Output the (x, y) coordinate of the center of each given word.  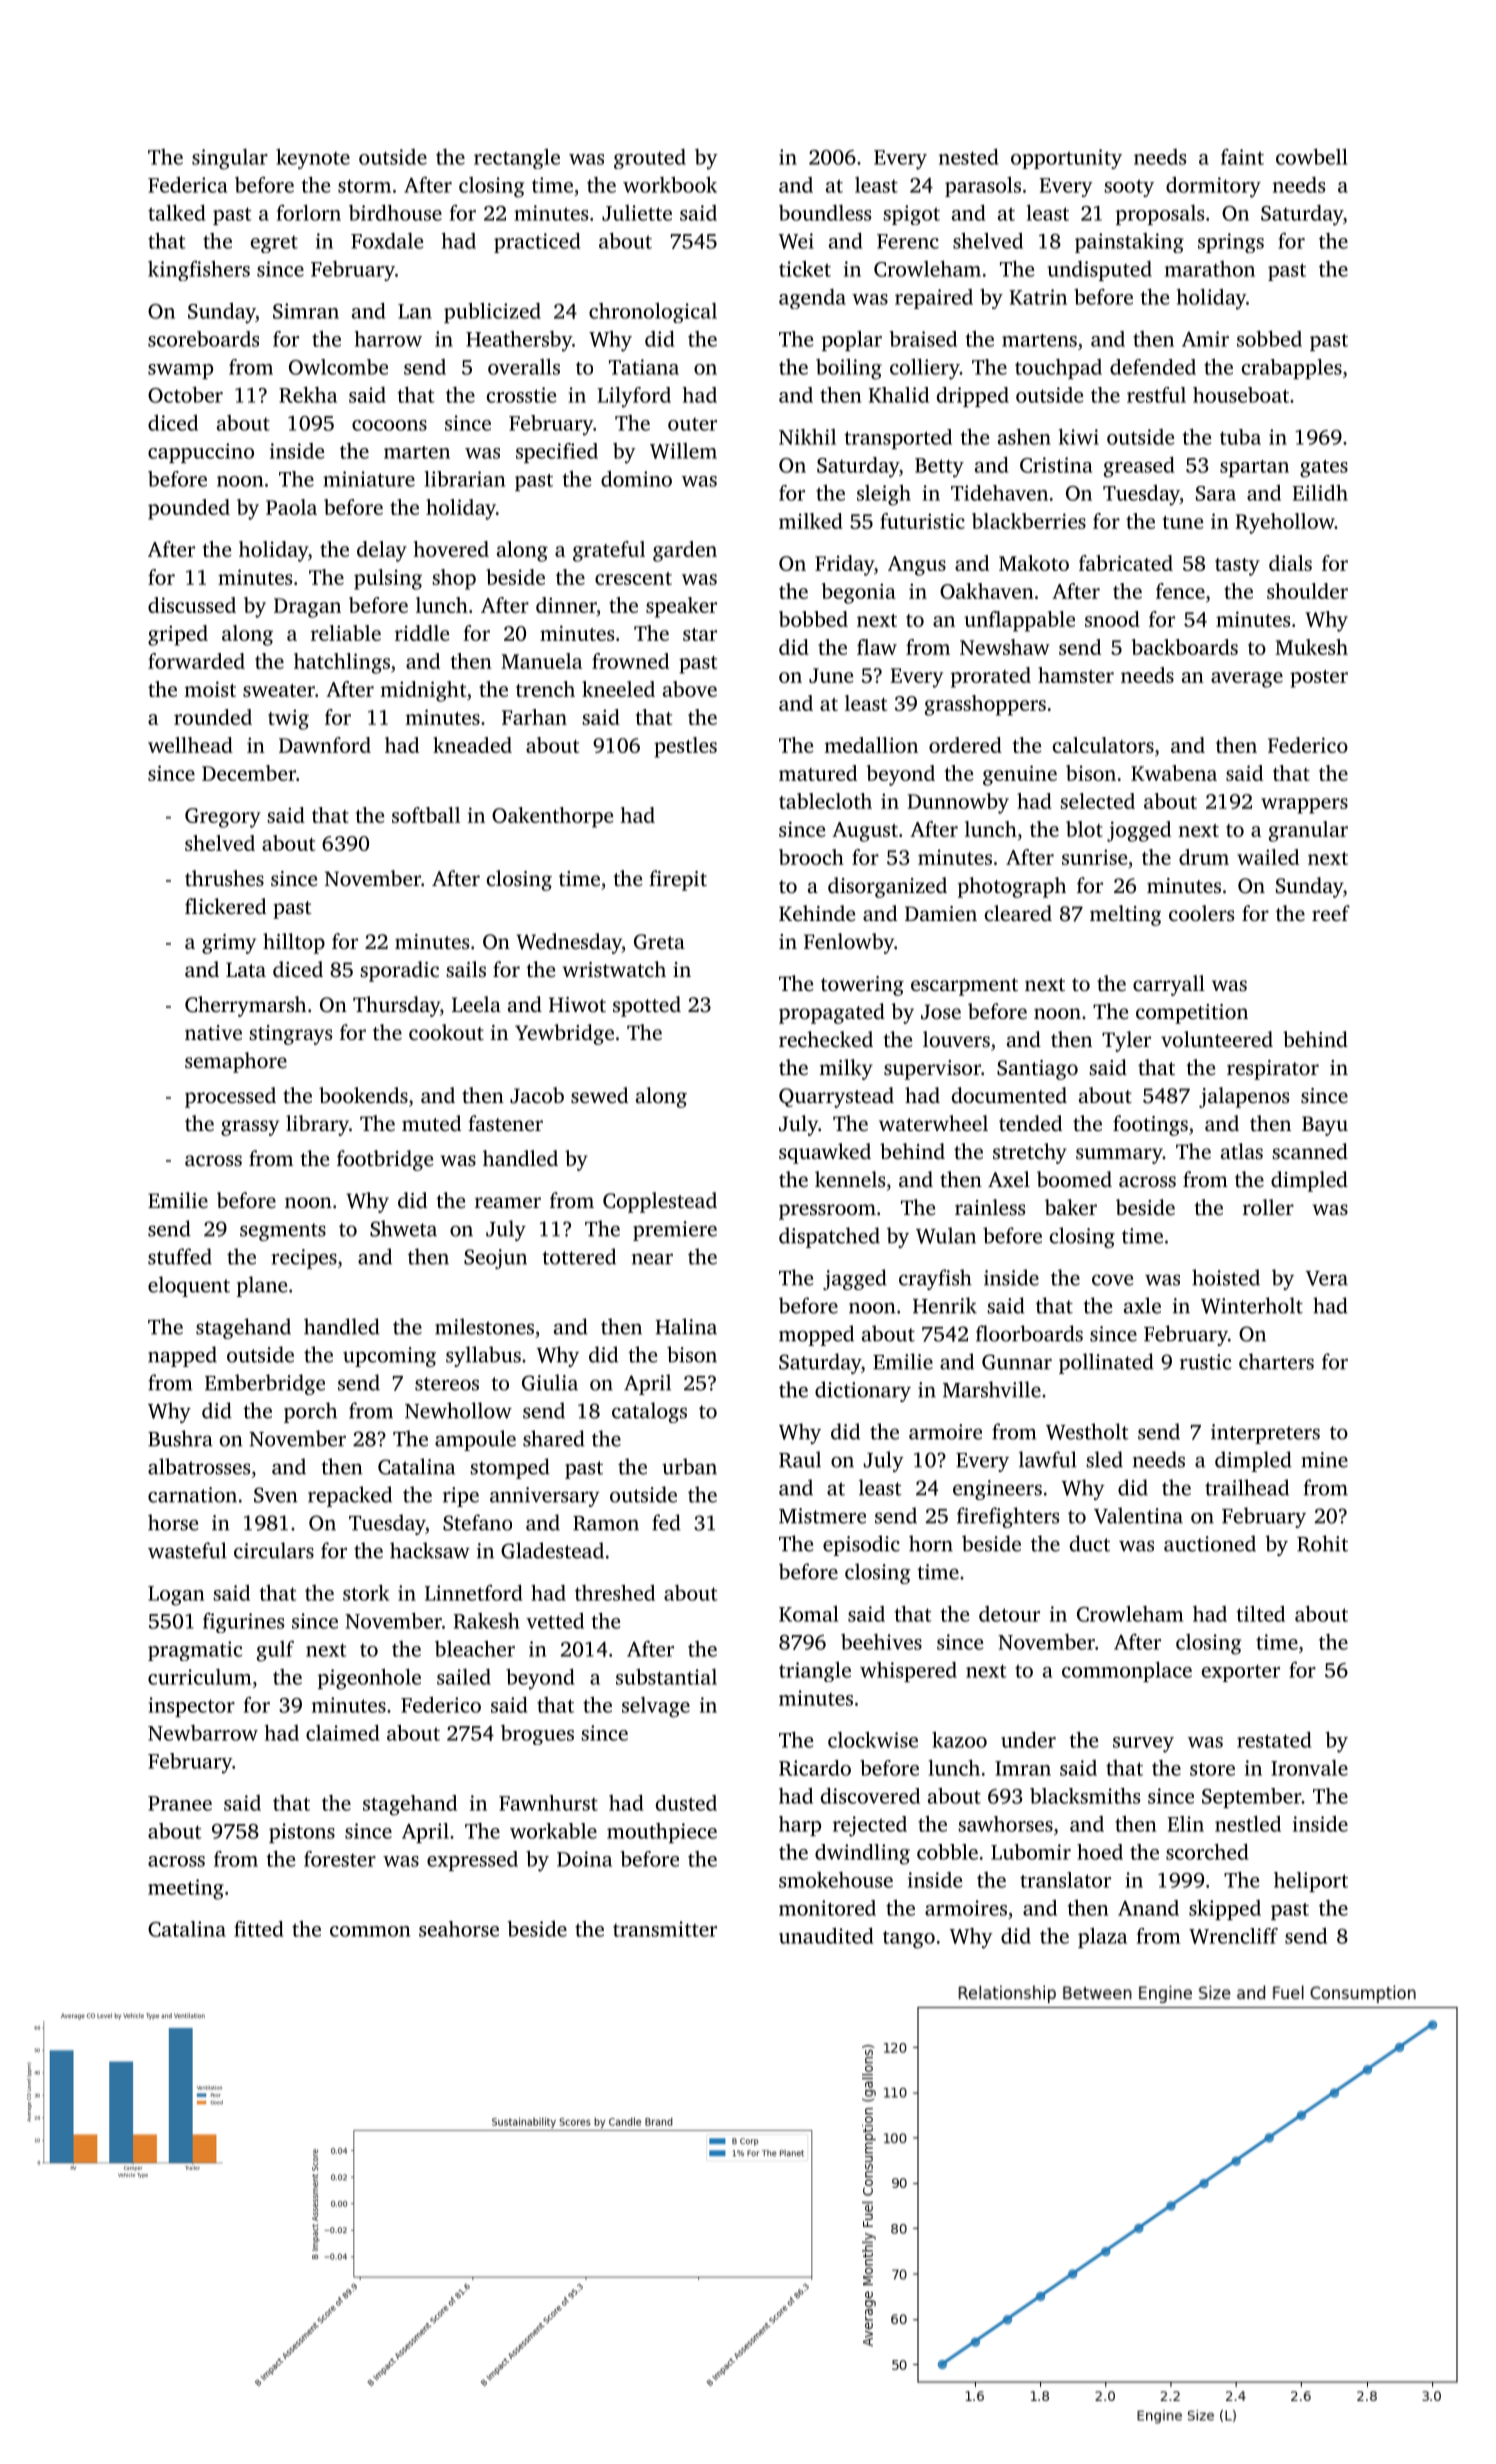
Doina (584, 1859)
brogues (537, 1735)
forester (340, 1859)
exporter (1241, 1673)
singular (230, 159)
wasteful (187, 1550)
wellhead (190, 745)
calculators (1103, 745)
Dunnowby (958, 803)
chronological (653, 313)
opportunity (1066, 159)
